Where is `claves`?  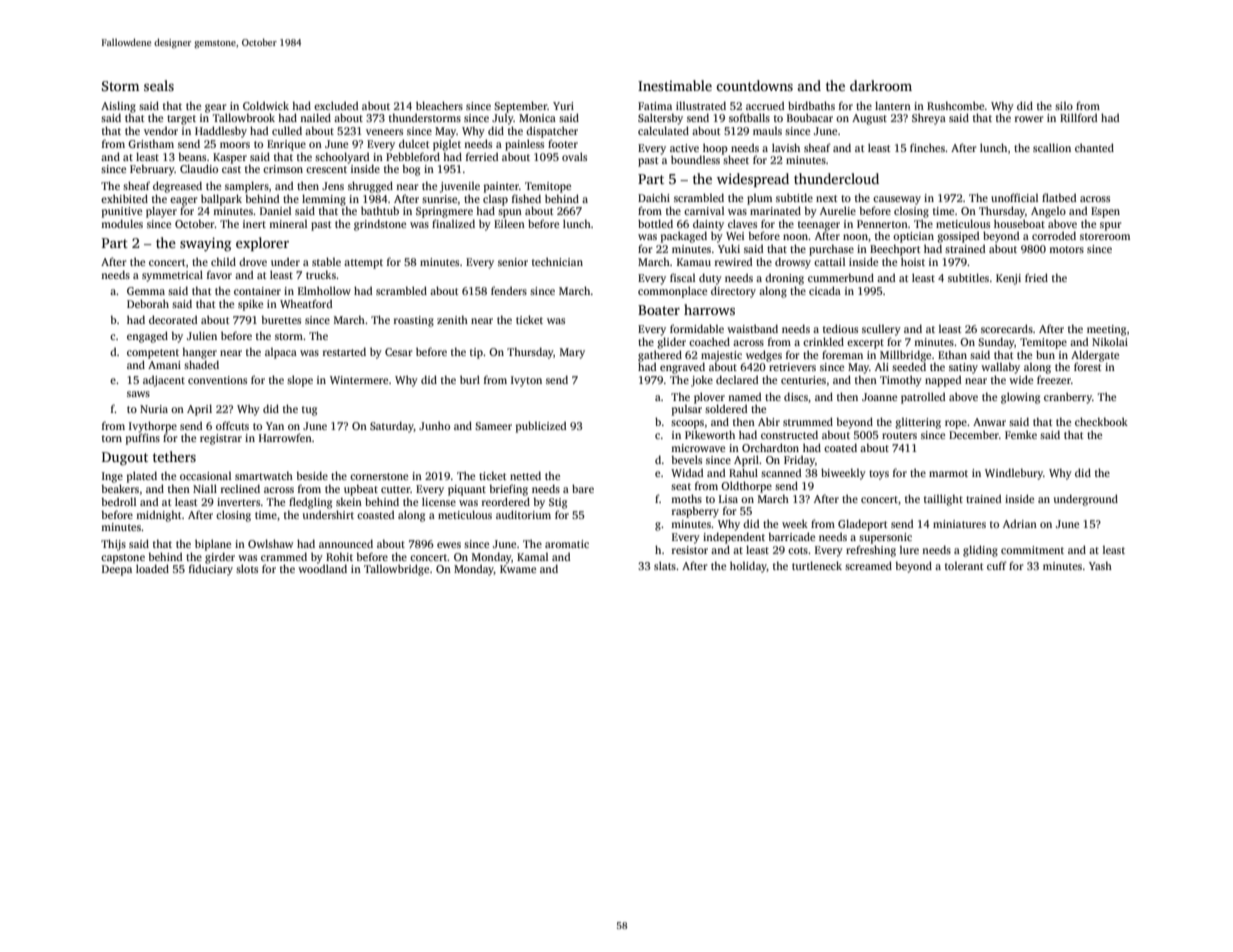
claves is located at coordinates (742, 223).
